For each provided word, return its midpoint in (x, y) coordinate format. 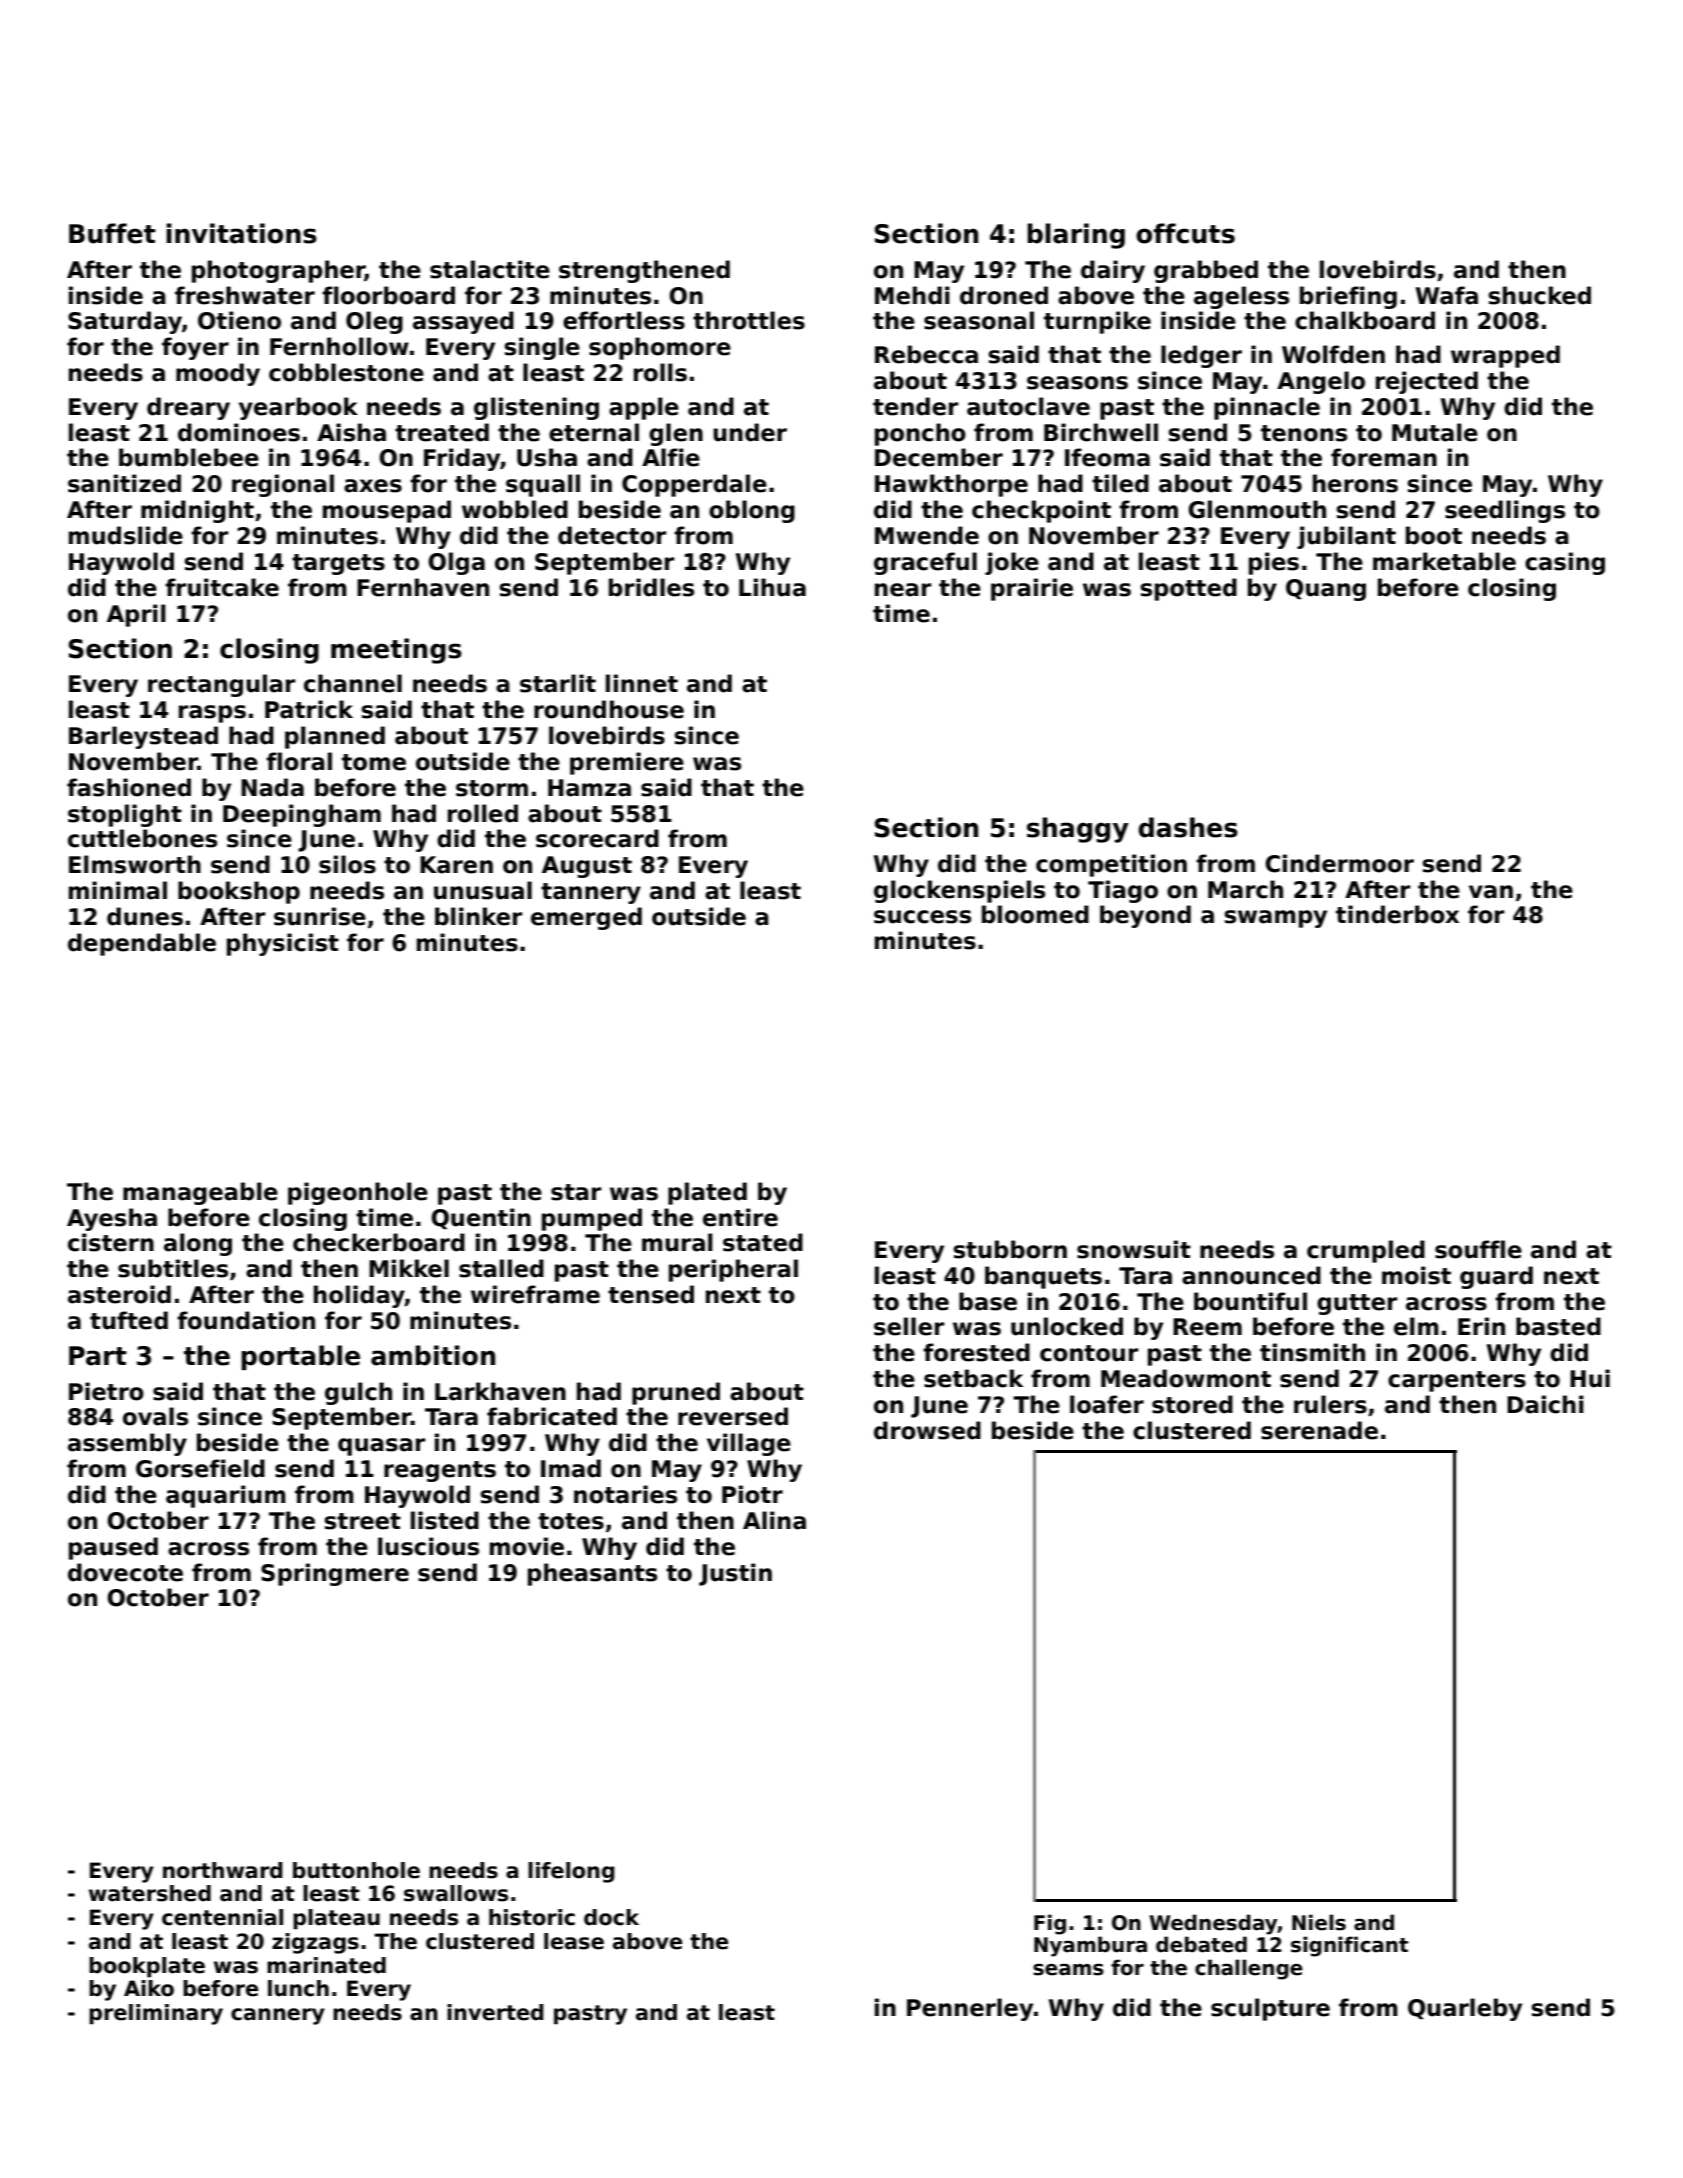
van (1491, 892)
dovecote (125, 1572)
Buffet (112, 233)
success (922, 917)
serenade (1319, 1430)
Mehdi (912, 295)
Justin (735, 1574)
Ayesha (112, 1219)
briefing (1348, 297)
